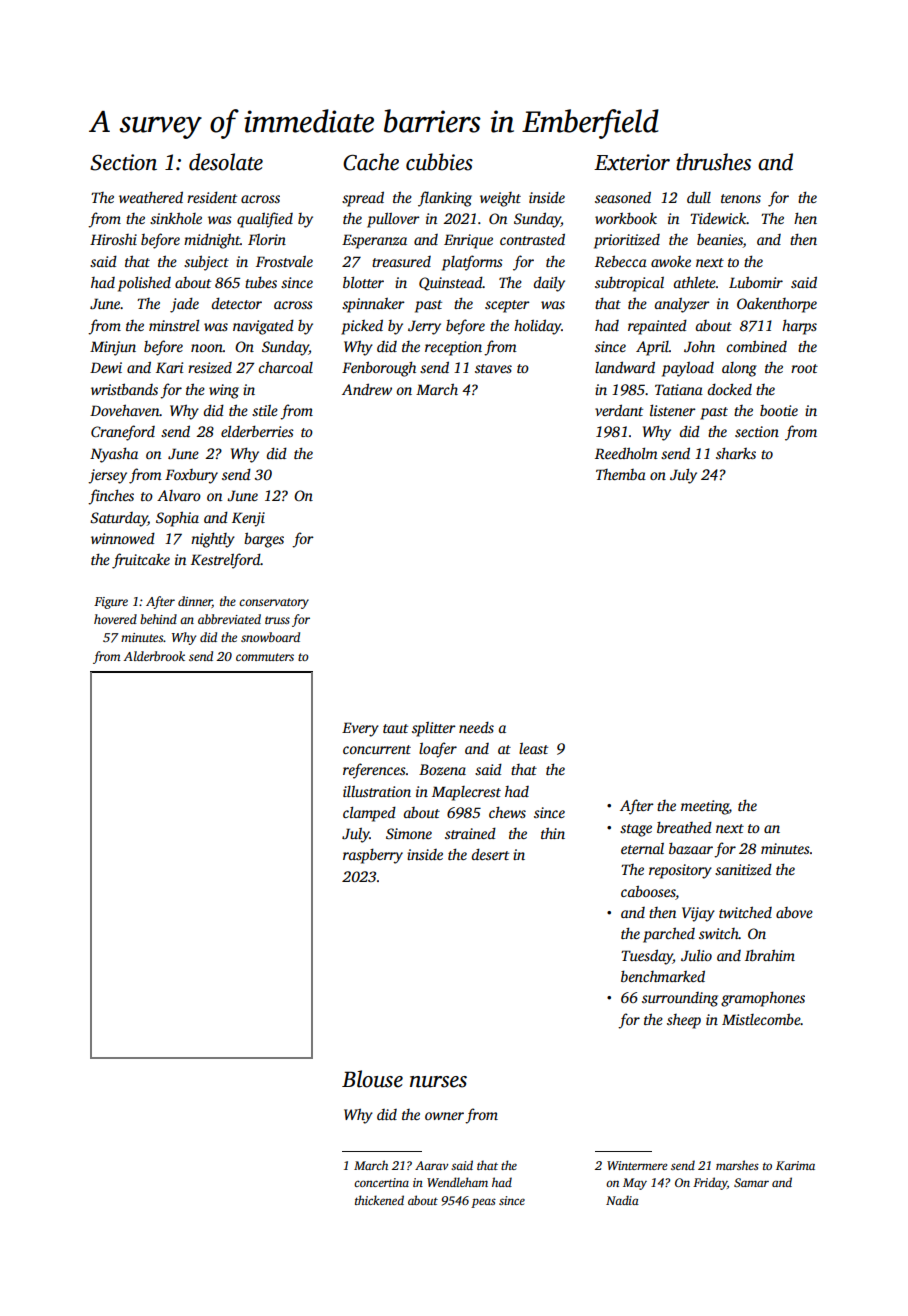 This screenshot has height=1316, width=908. I want to click on root, so click(804, 368).
